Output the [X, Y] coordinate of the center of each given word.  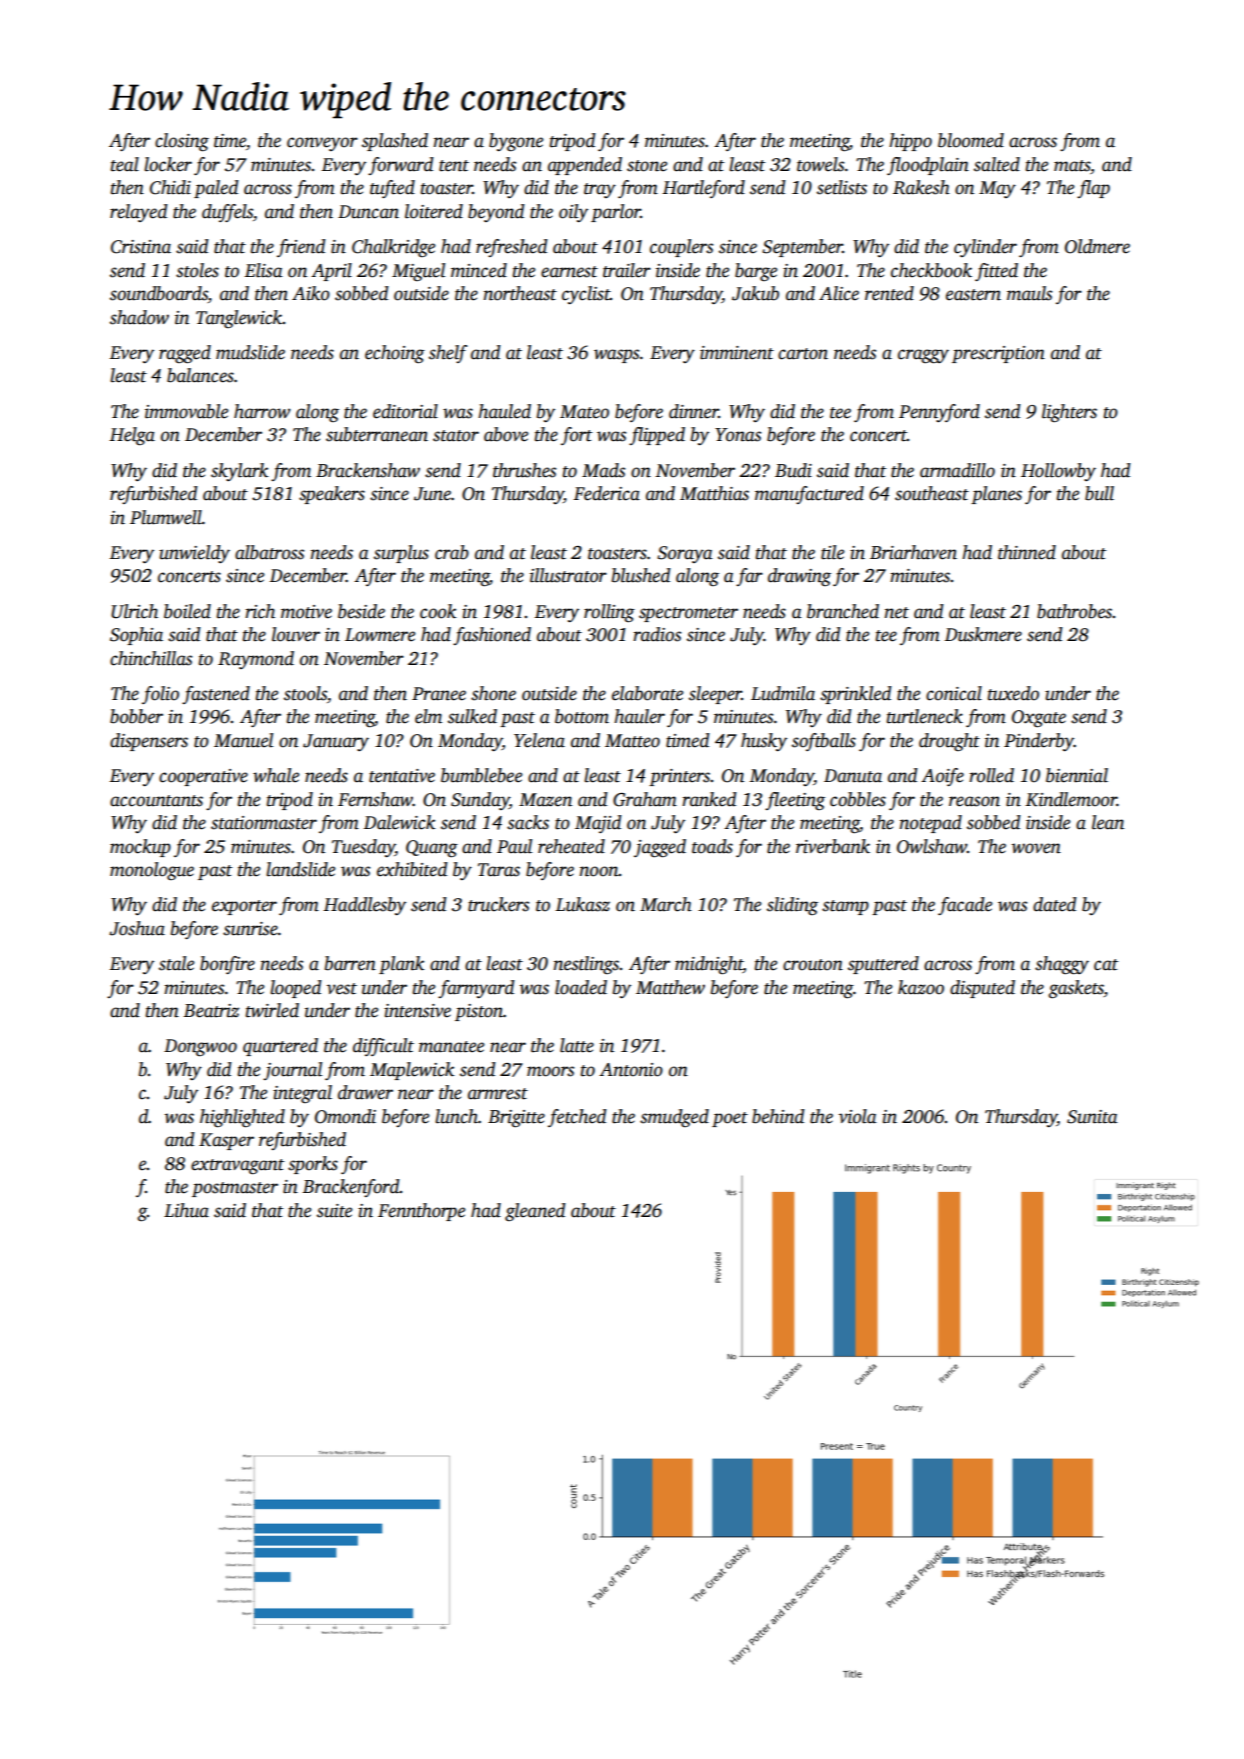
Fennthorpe [421, 1212]
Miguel [418, 272]
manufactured [809, 495]
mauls [1029, 293]
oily [573, 213]
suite [334, 1211]
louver [296, 634]
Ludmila [783, 693]
